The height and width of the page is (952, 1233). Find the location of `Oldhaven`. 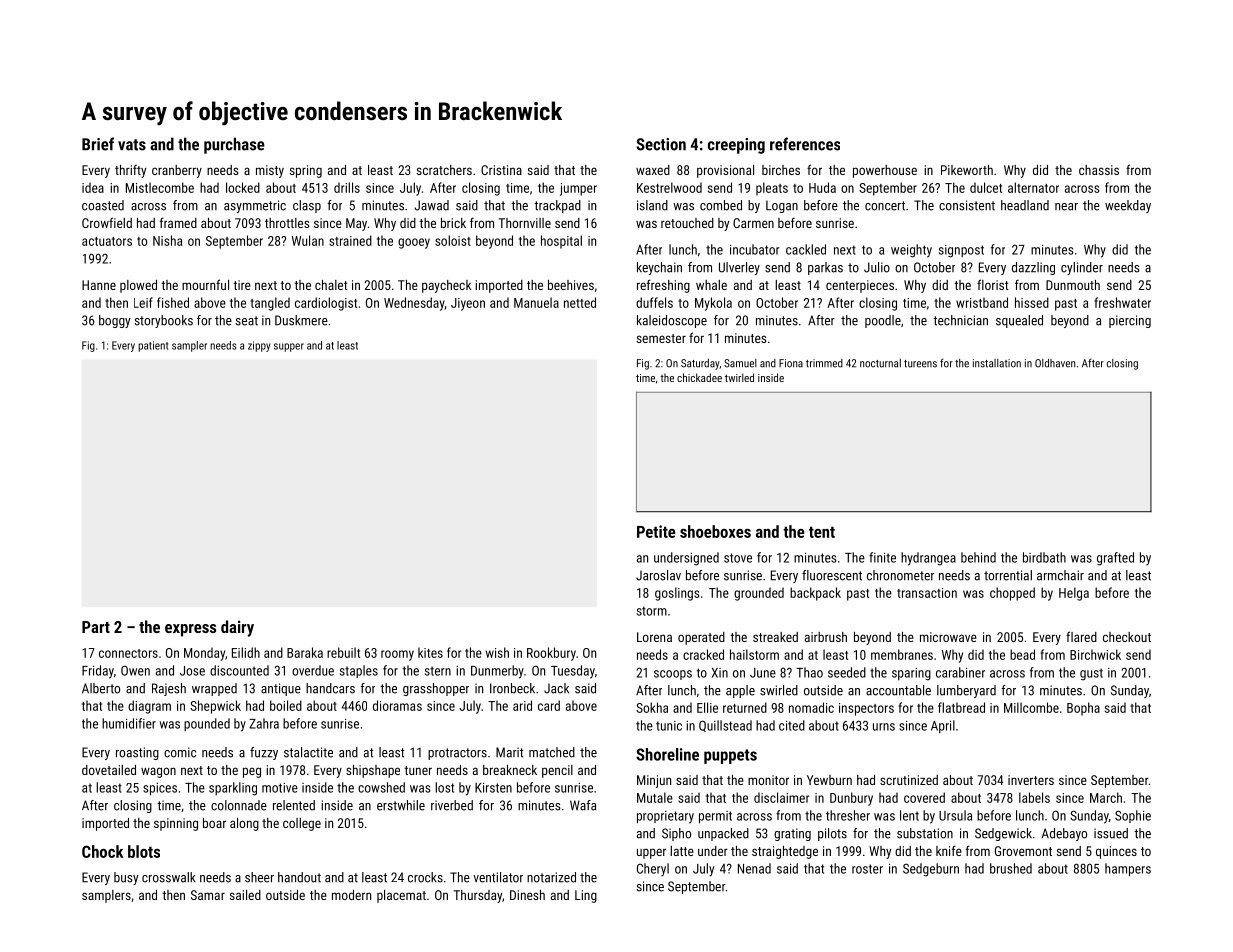

Oldhaven is located at coordinates (1055, 363).
